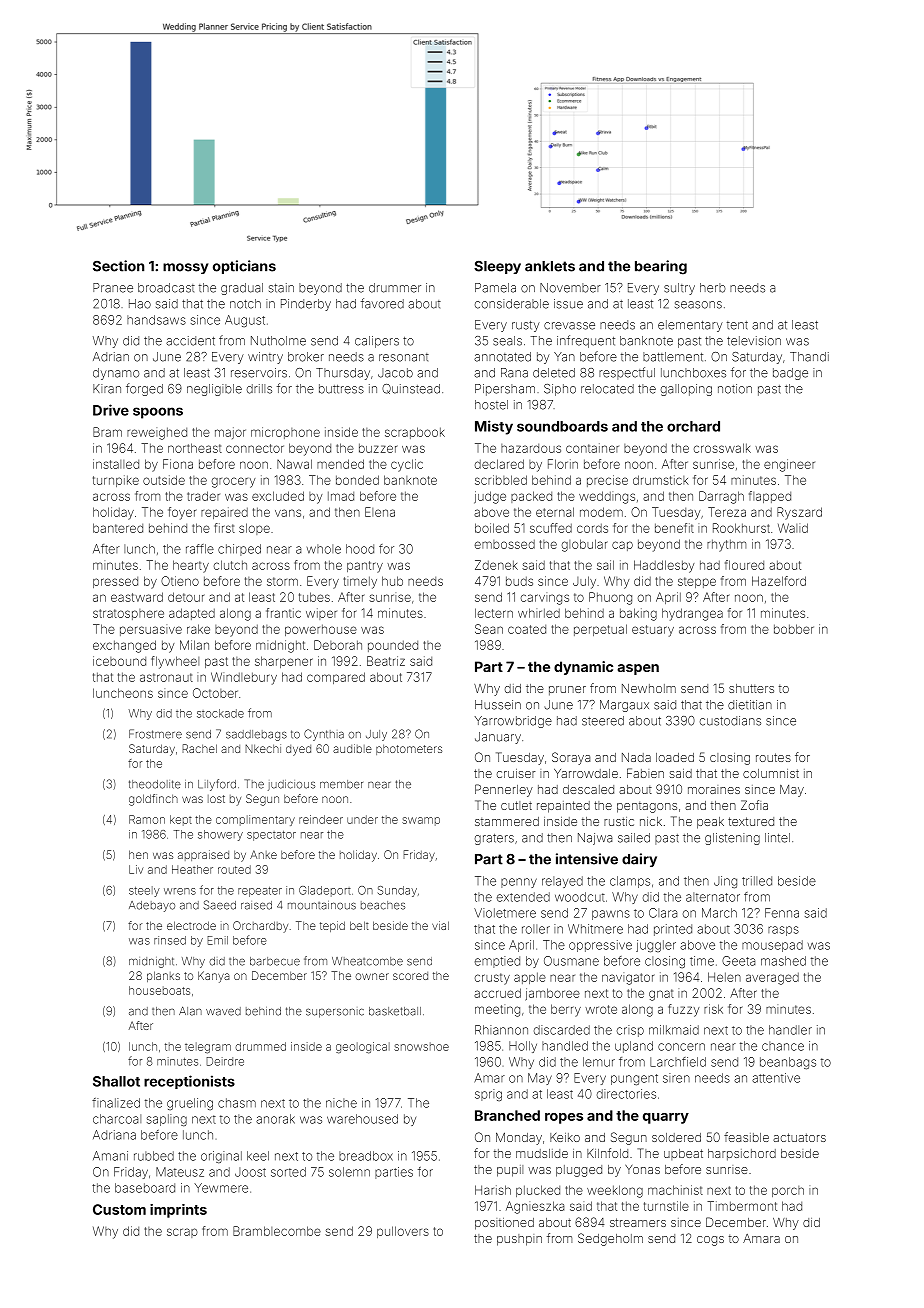 This image has width=924, height=1308. I want to click on bobber, so click(794, 629).
